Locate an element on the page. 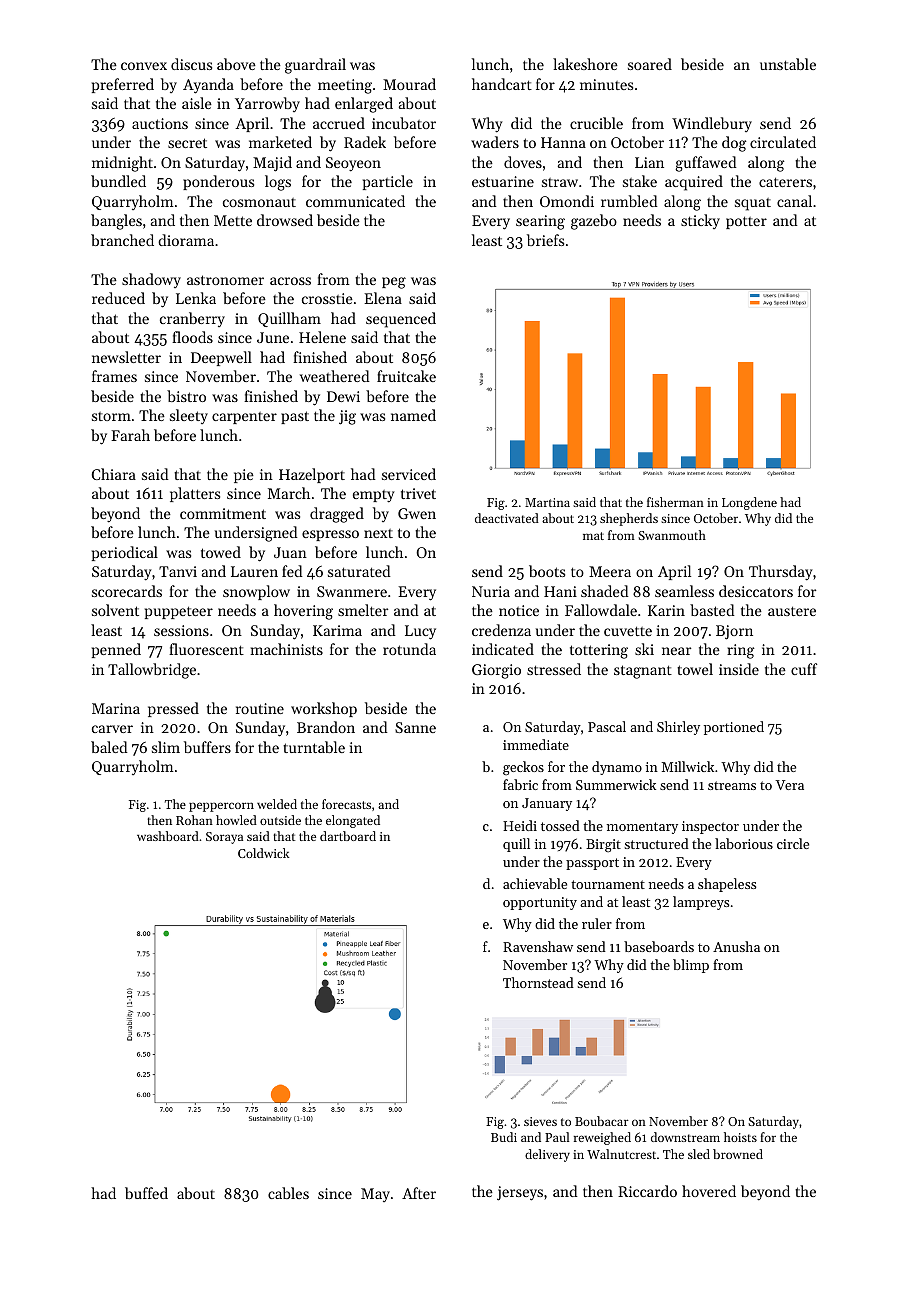 Image resolution: width=908 pixels, height=1316 pixels. weathered is located at coordinates (335, 376).
